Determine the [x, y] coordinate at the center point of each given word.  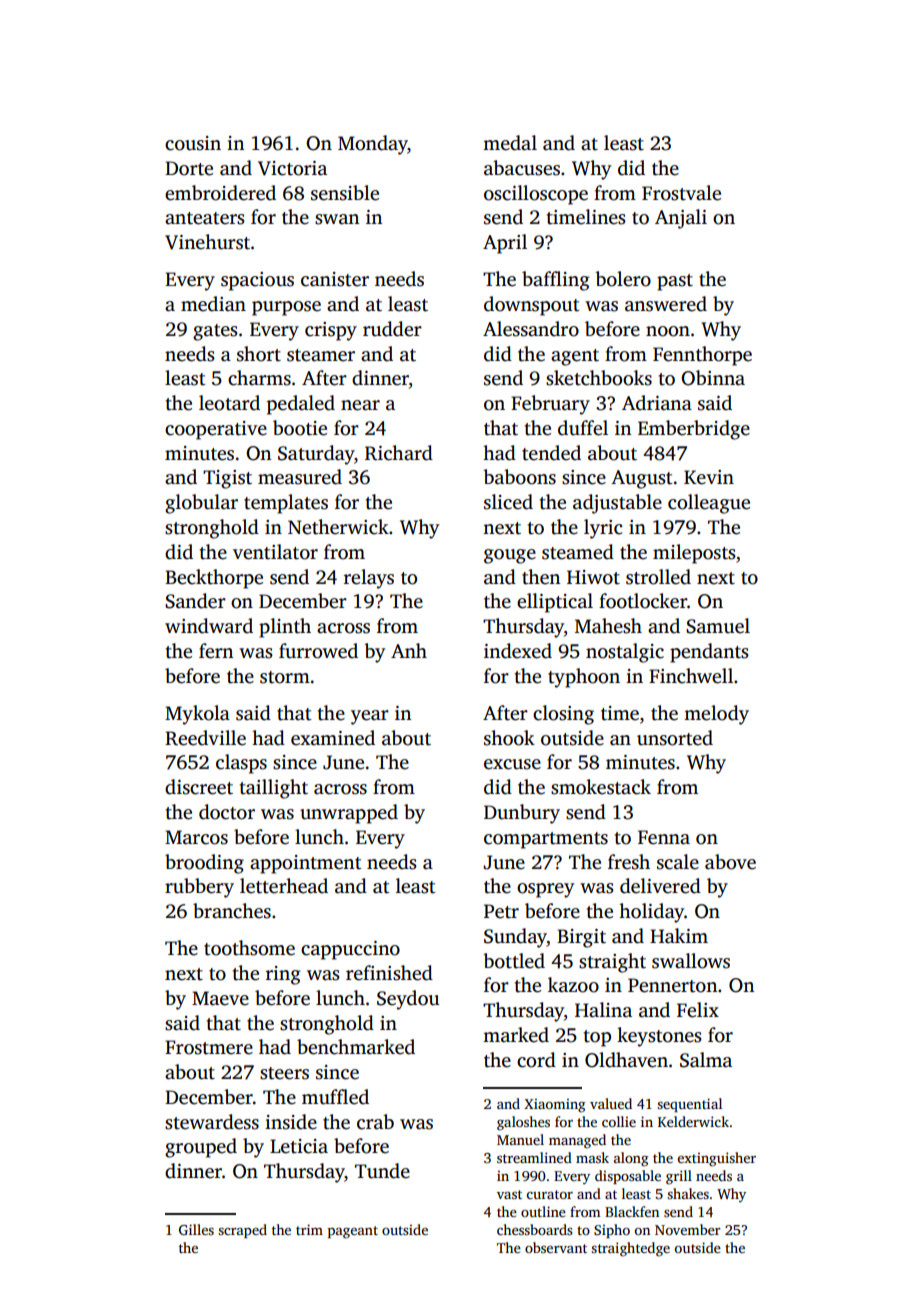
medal [510, 143]
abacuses [522, 168]
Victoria [292, 168]
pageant [353, 1232]
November [688, 1229]
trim [309, 1229]
